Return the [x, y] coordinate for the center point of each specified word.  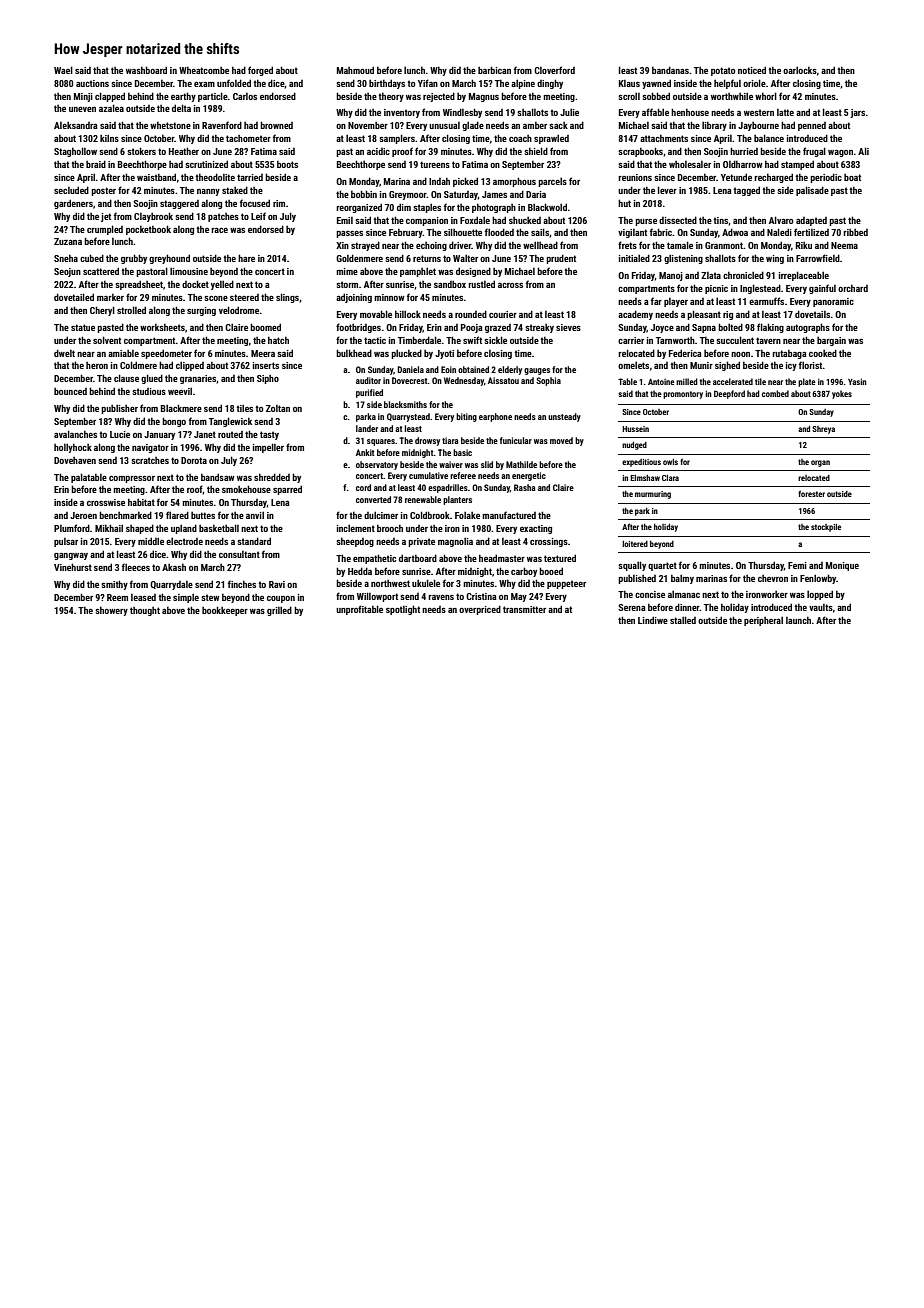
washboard [146, 70]
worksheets [162, 327]
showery [111, 611]
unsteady [564, 417]
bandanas [670, 70]
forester [811, 493]
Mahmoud [355, 70]
